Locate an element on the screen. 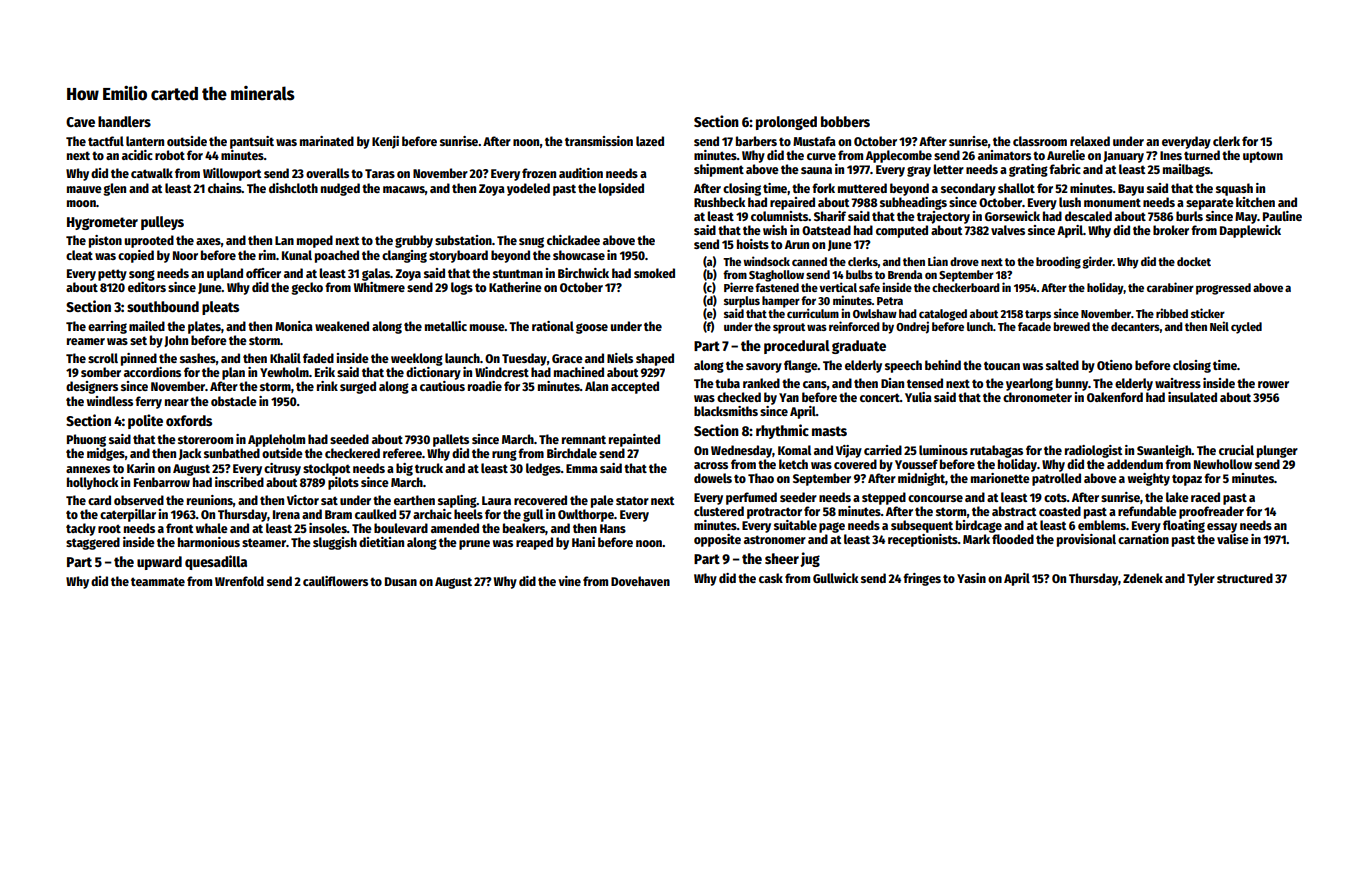 The image size is (1372, 887). cauliflowers is located at coordinates (335, 581).
